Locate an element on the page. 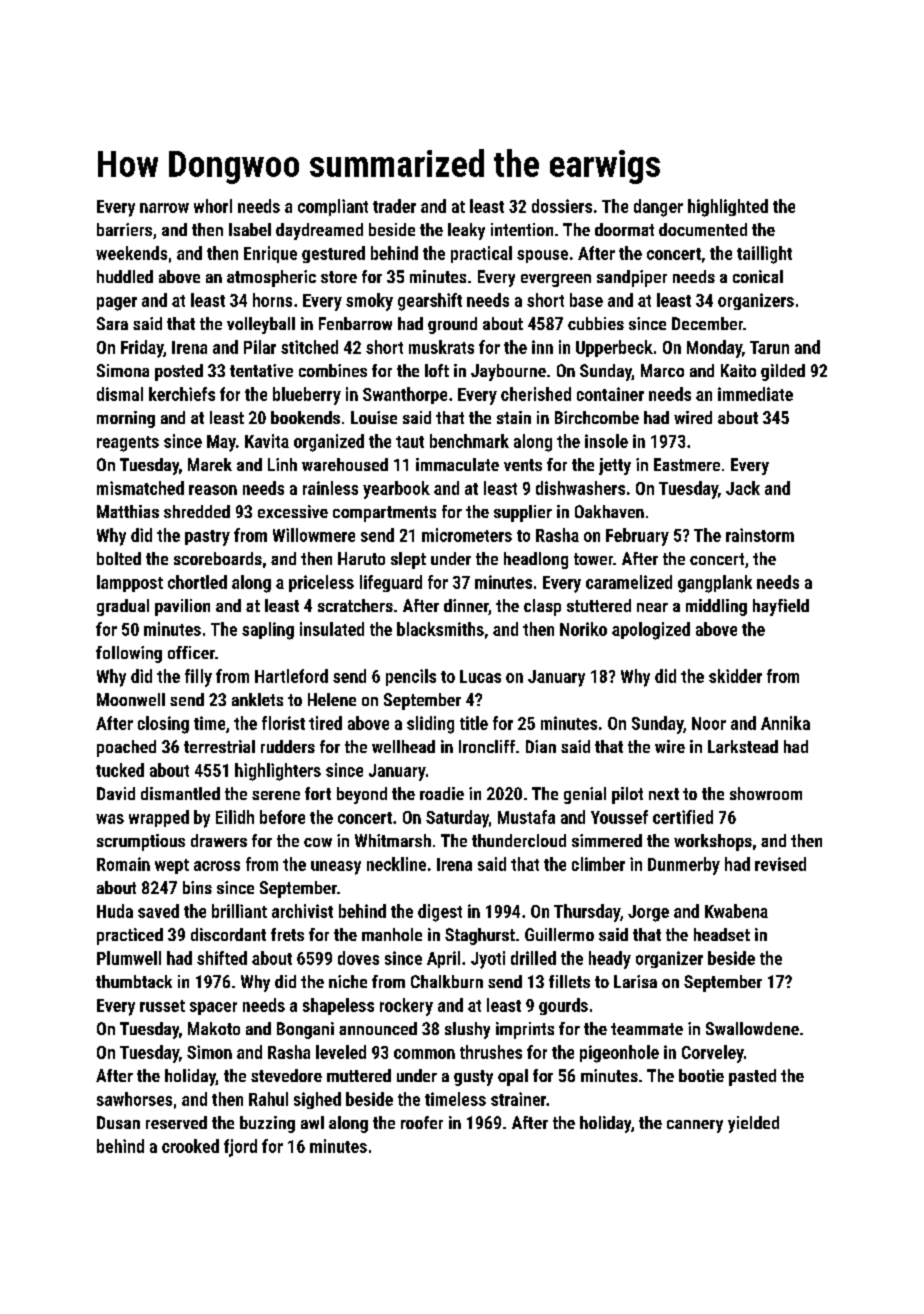 Image resolution: width=924 pixels, height=1314 pixels. Dunmerby is located at coordinates (684, 866).
